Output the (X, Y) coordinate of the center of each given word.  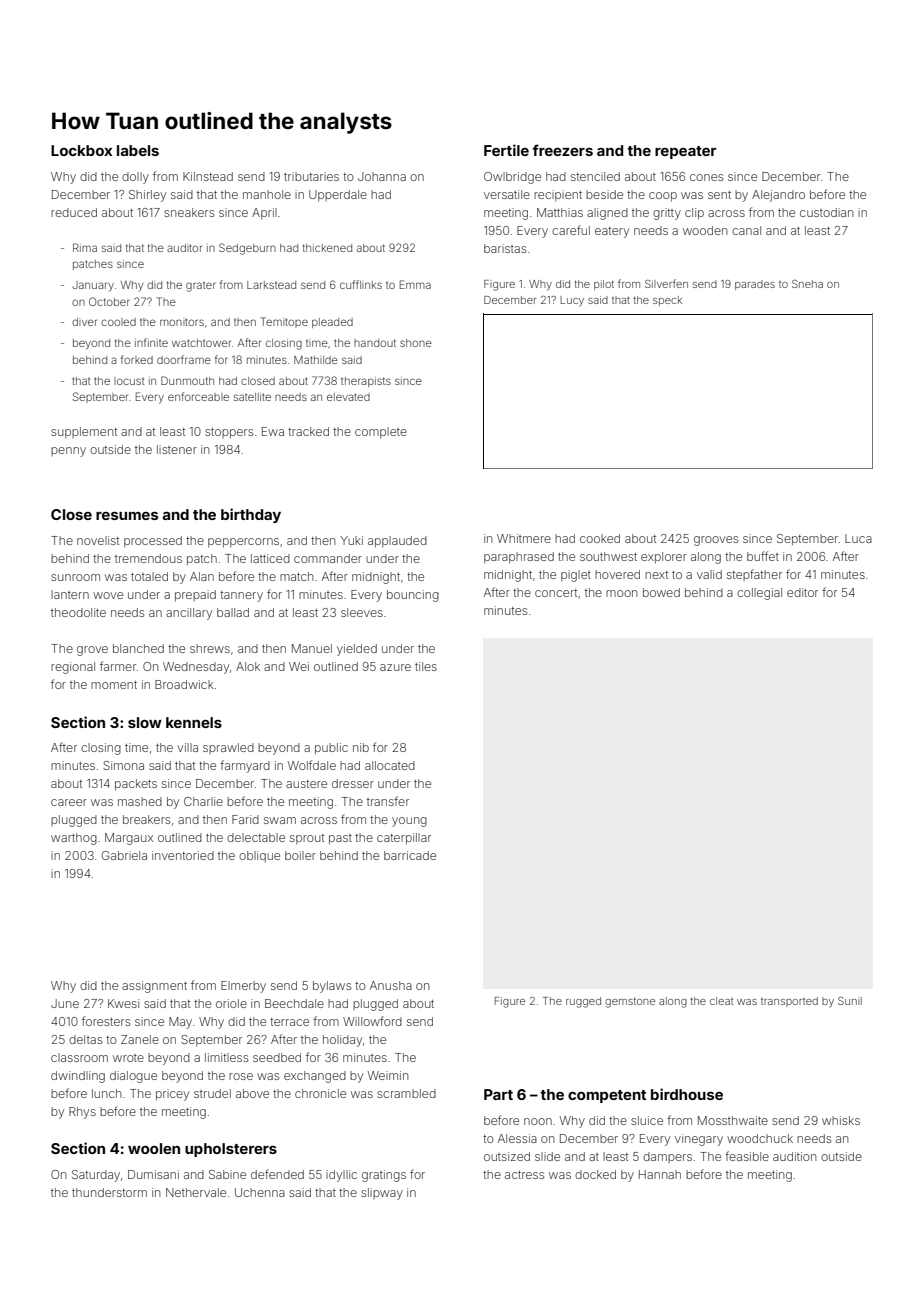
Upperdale (338, 196)
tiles (426, 666)
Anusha (391, 985)
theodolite (78, 612)
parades (755, 285)
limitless (226, 1057)
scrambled (406, 1093)
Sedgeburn (247, 249)
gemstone (630, 1002)
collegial (759, 594)
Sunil (850, 1001)
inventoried (183, 855)
